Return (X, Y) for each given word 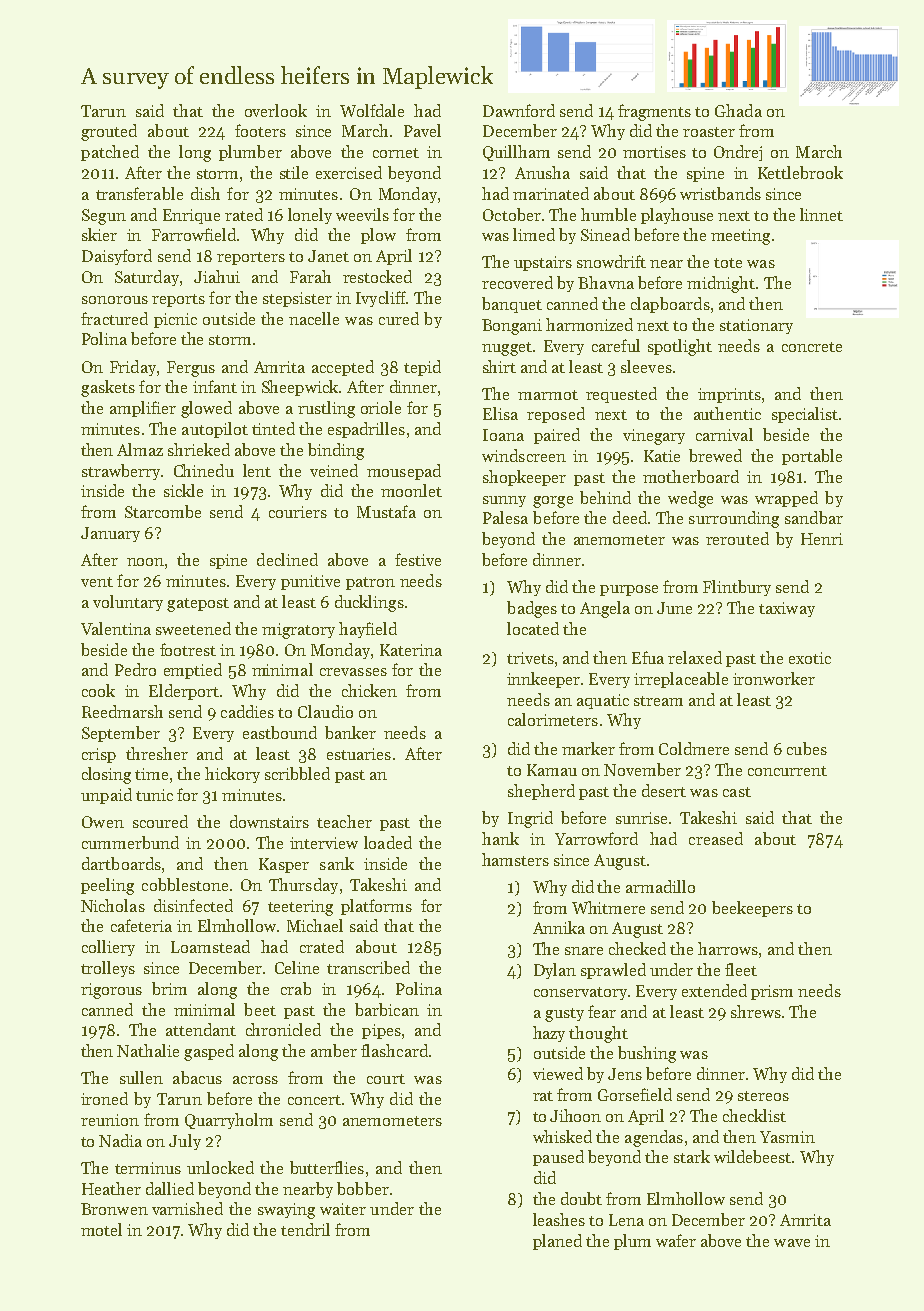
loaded (388, 842)
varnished (187, 1208)
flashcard (394, 1050)
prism (772, 992)
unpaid (106, 796)
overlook (276, 110)
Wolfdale (372, 110)
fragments (654, 112)
